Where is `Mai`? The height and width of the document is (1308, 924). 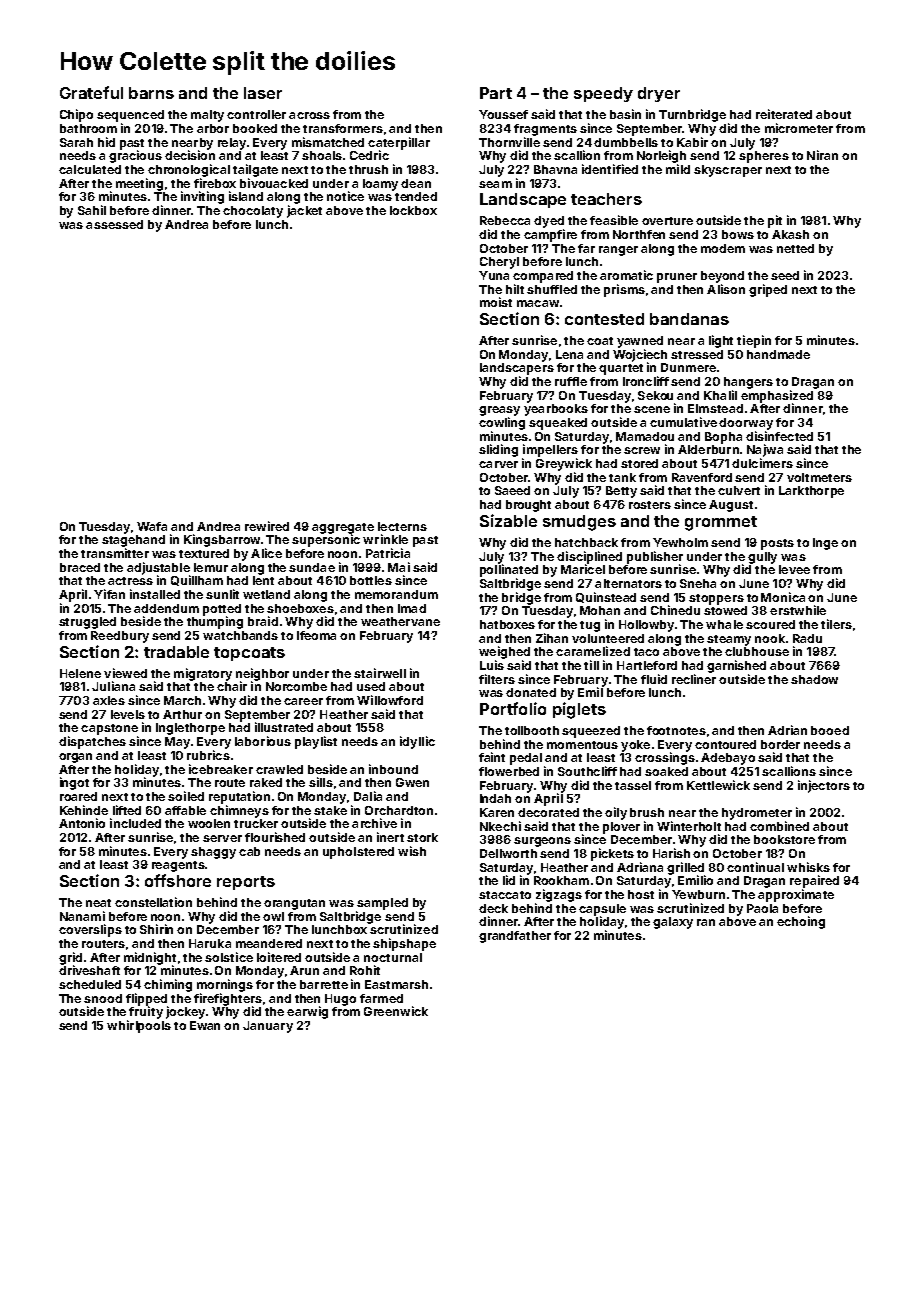 Mai is located at coordinates (399, 567).
